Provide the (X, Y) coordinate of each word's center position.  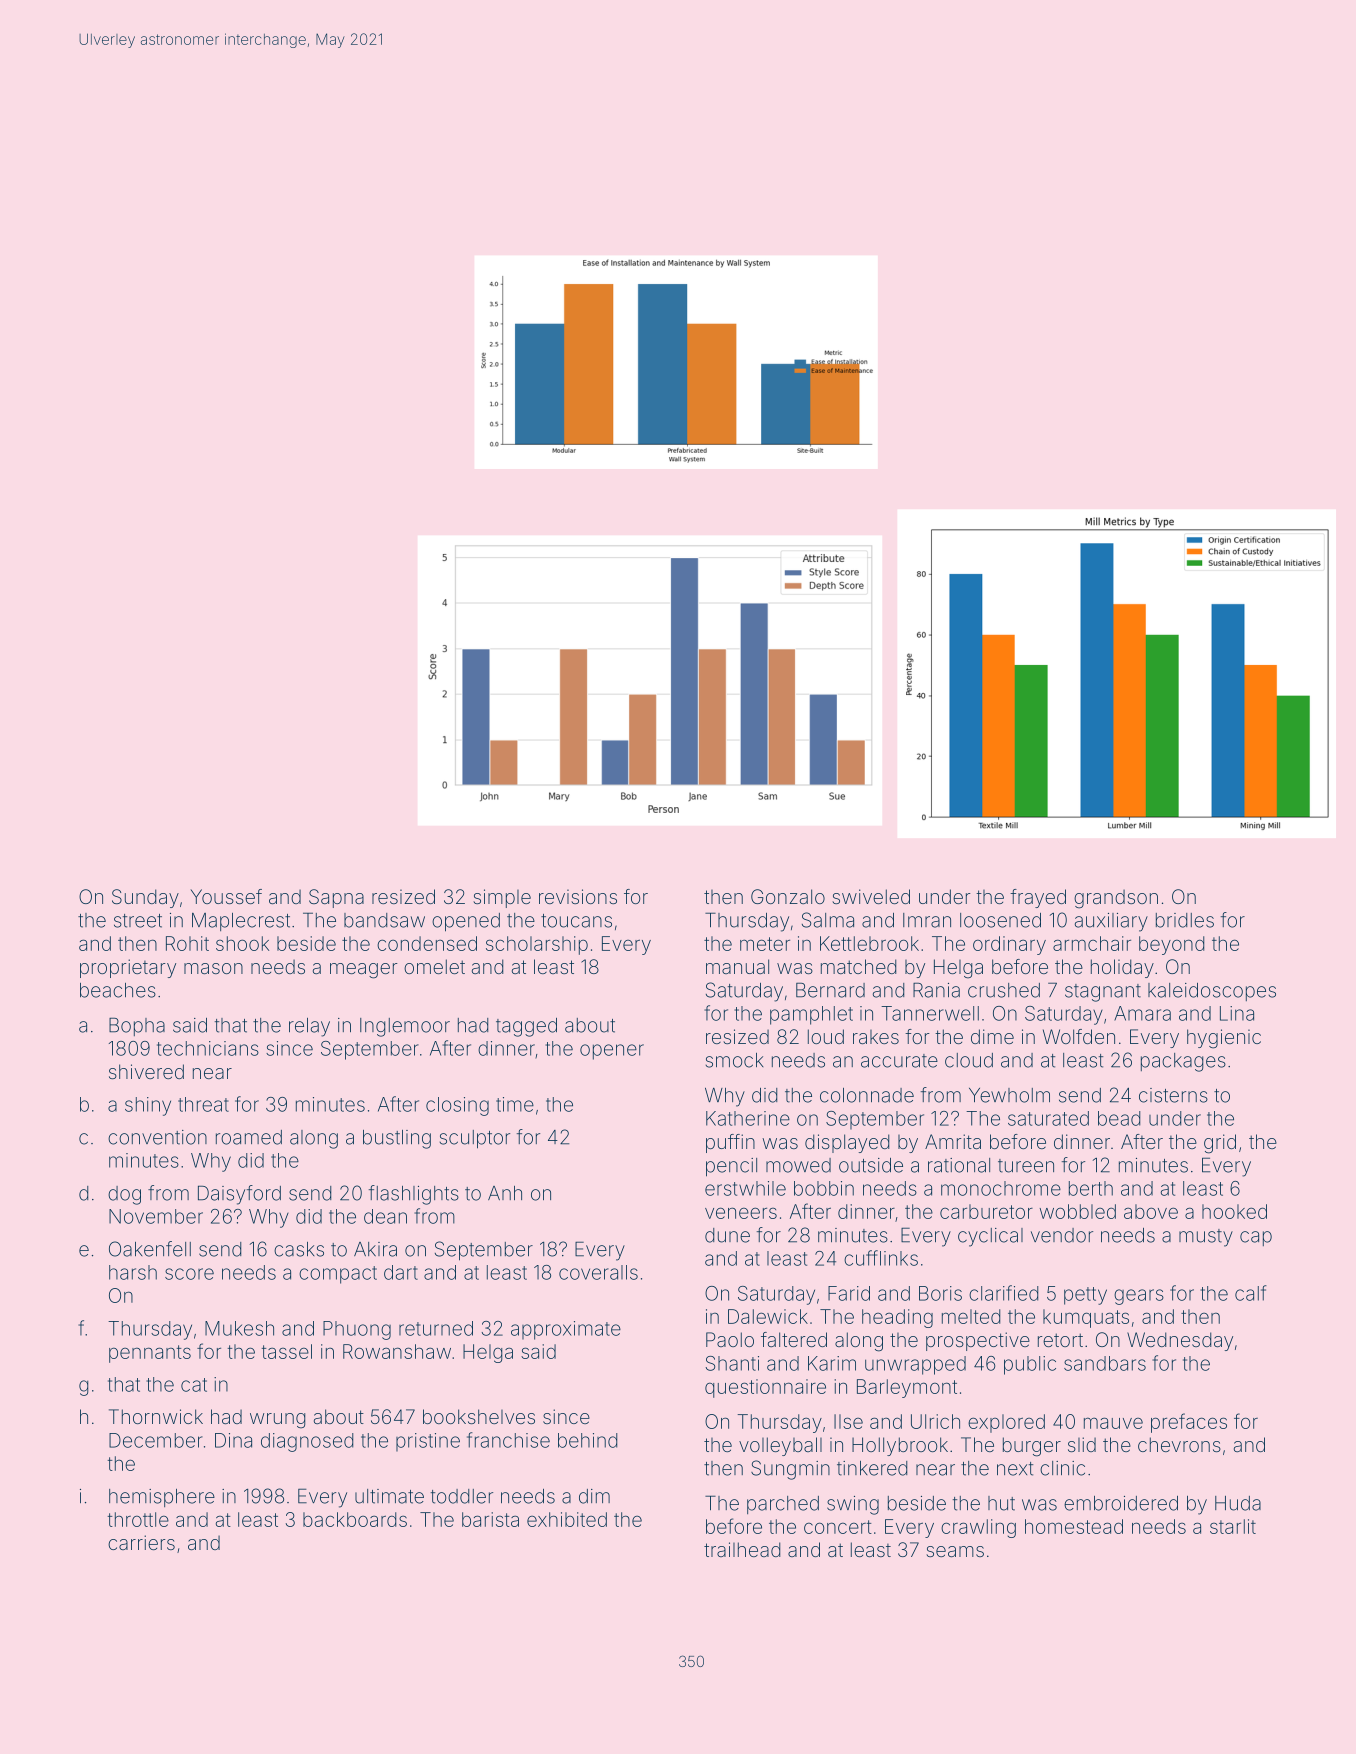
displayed (847, 1143)
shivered (146, 1071)
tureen (1026, 1166)
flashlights (414, 1195)
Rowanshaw (397, 1351)
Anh (505, 1193)
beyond (1172, 945)
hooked (1234, 1211)
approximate (566, 1330)
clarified (1004, 1293)
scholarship (537, 945)
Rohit (187, 943)
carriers (141, 1542)
